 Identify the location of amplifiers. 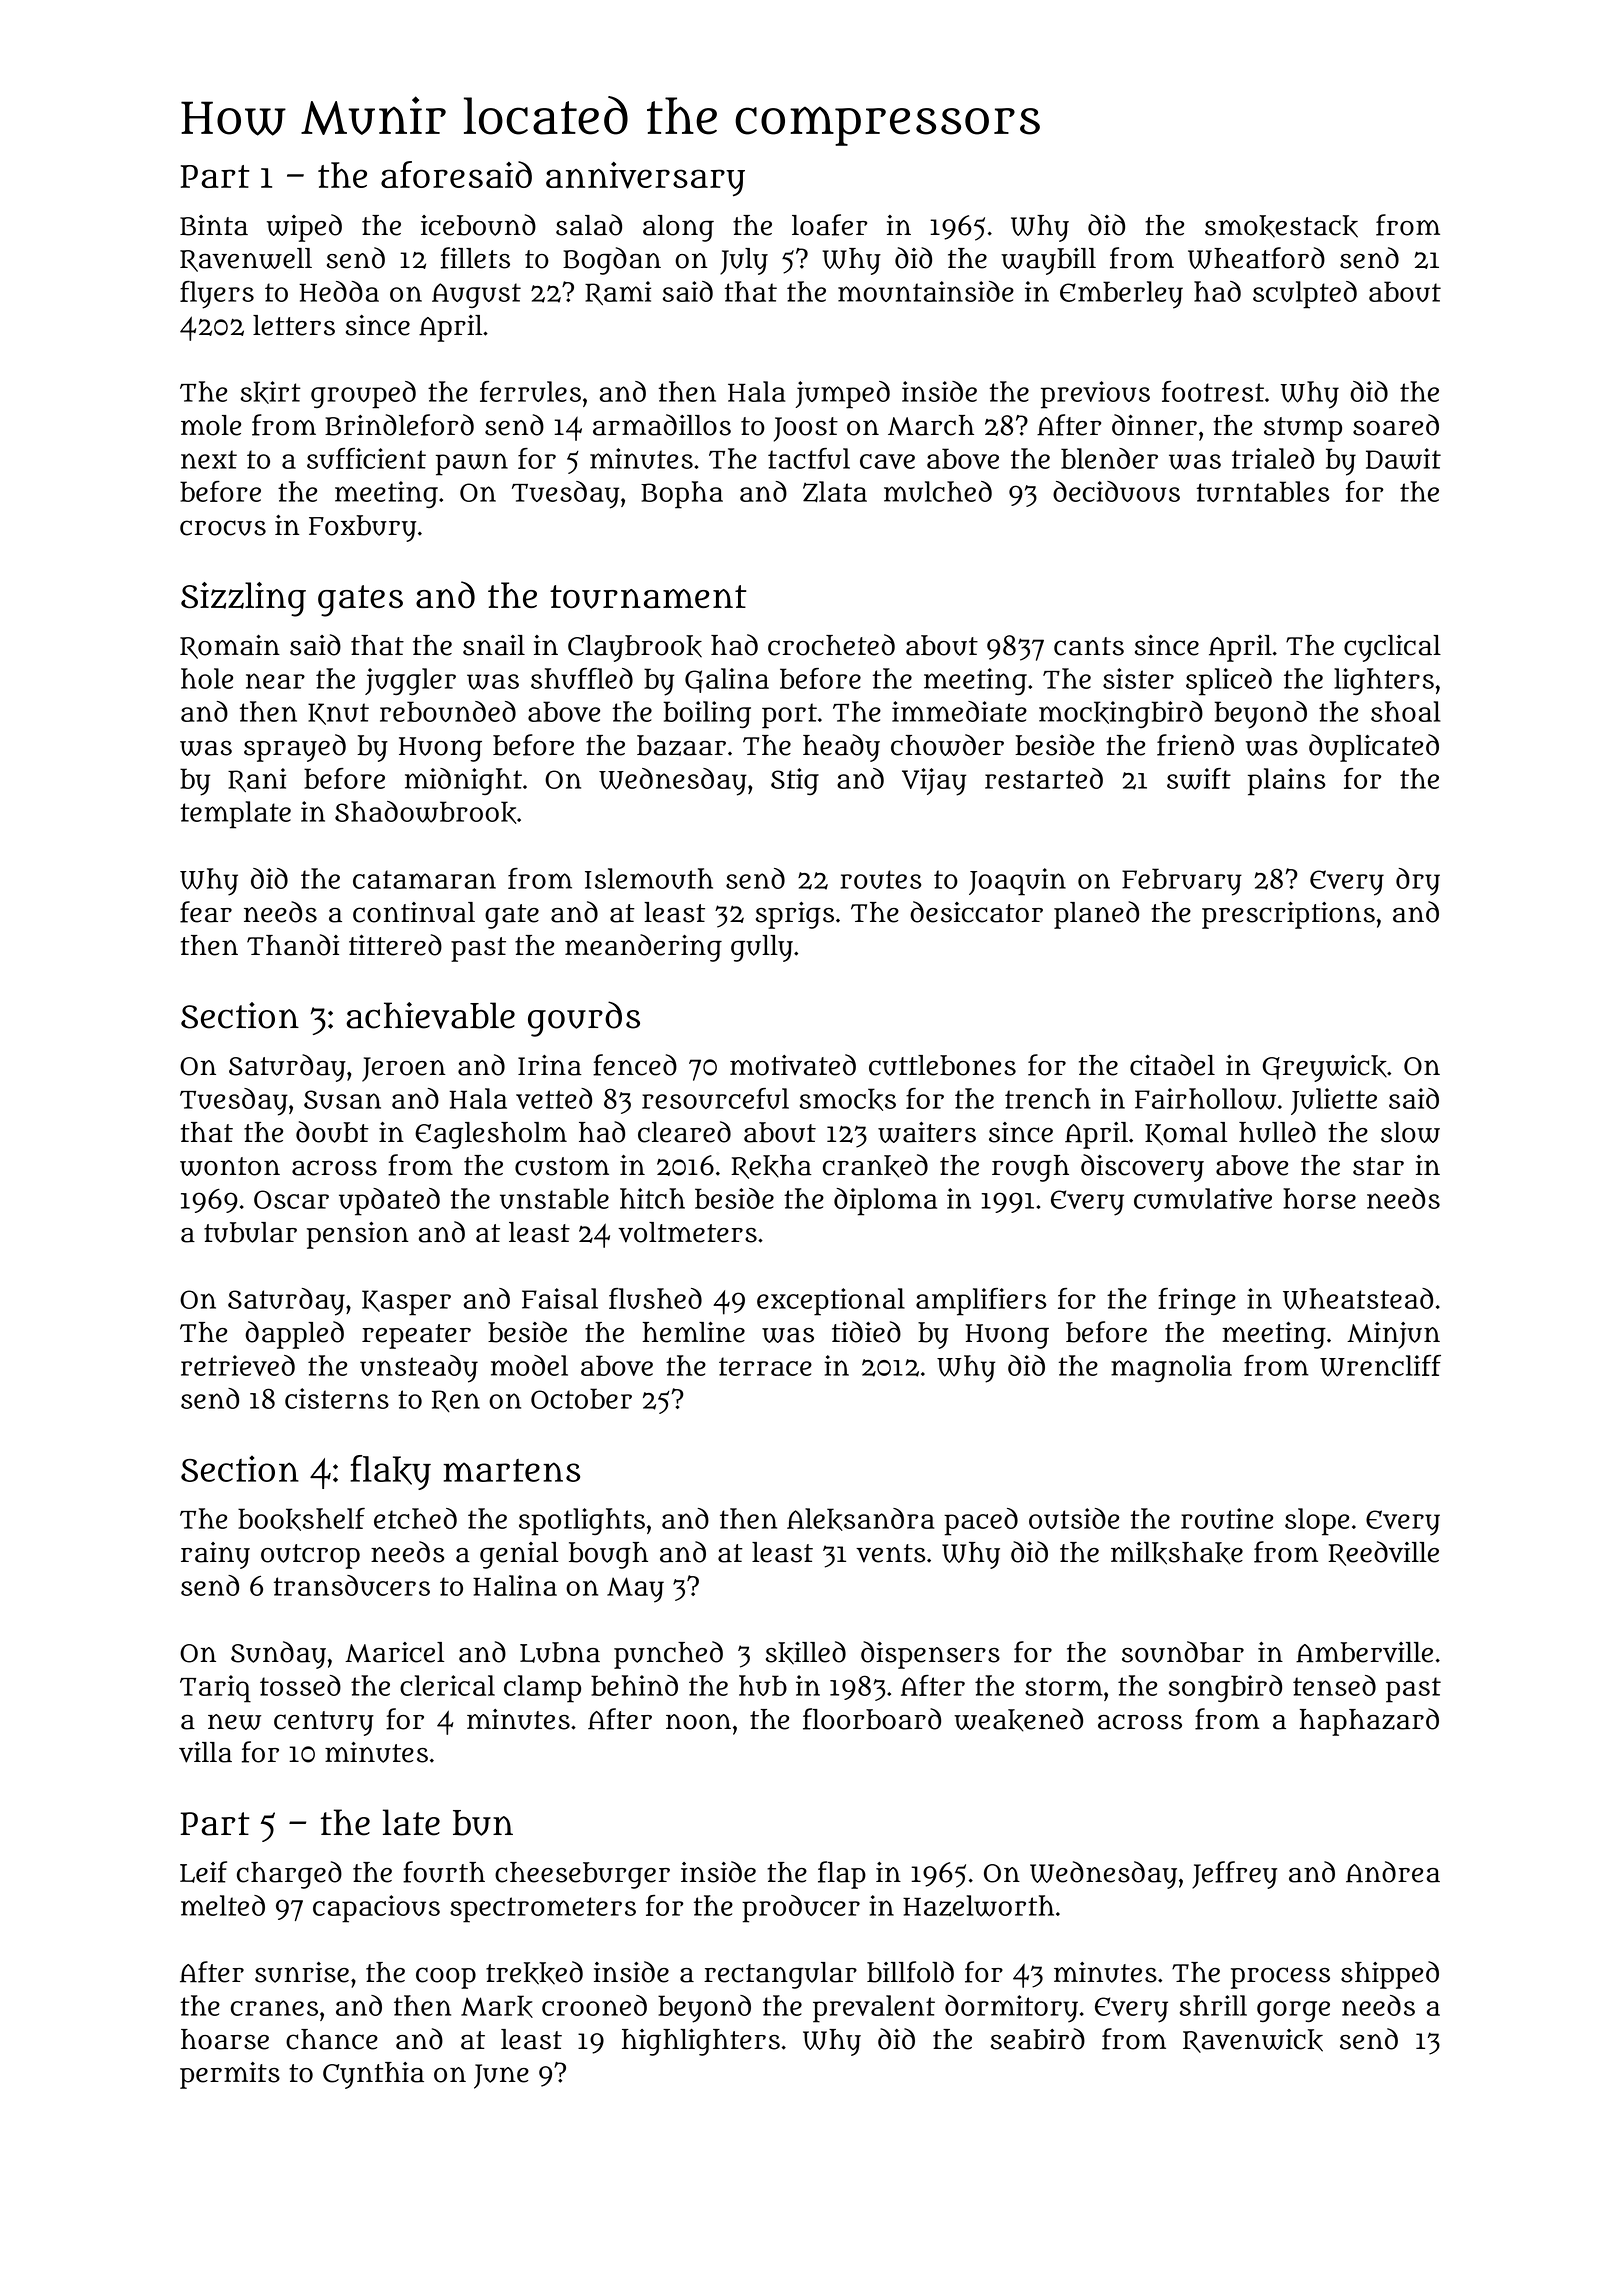
(981, 1302).
